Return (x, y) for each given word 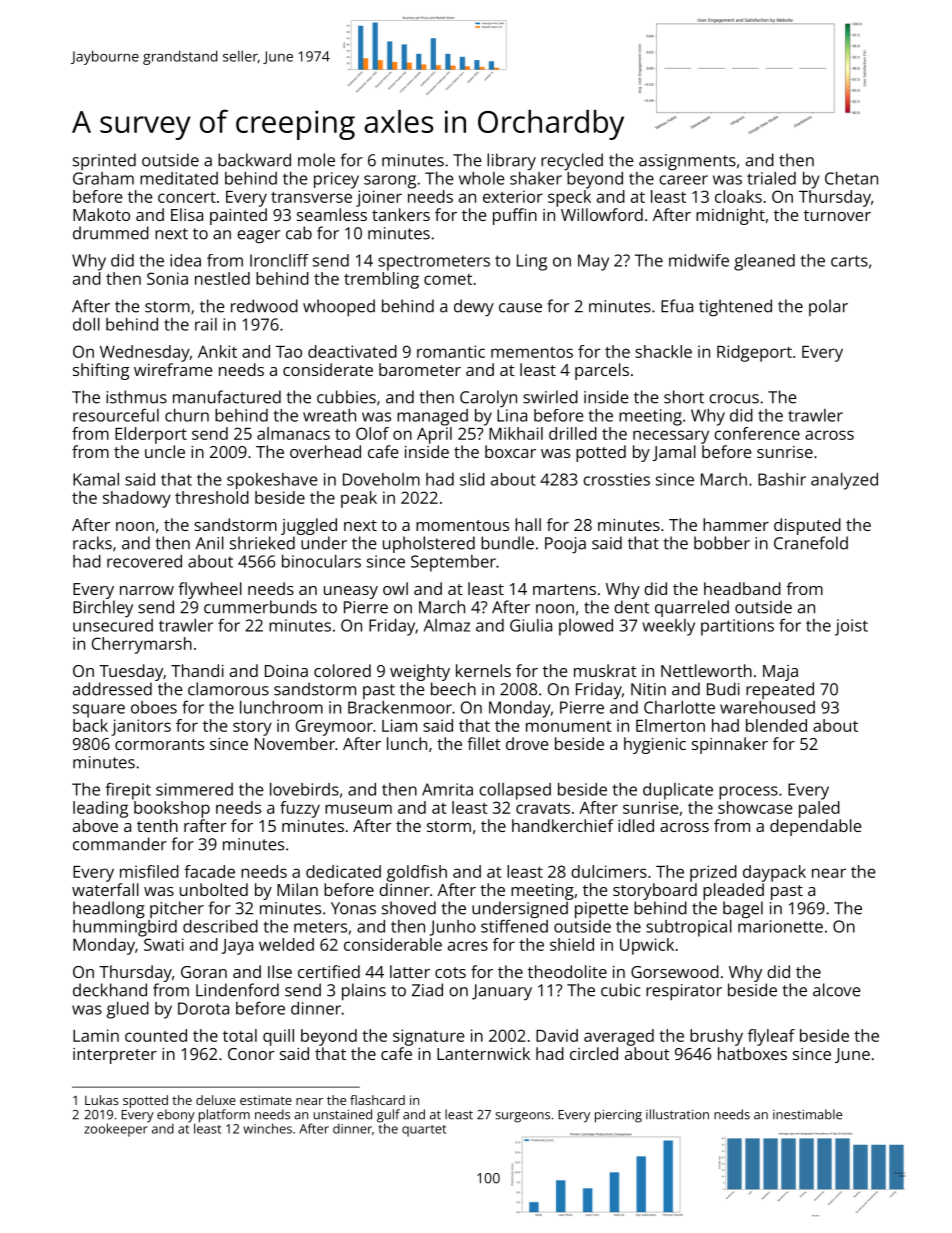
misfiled (149, 871)
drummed (111, 233)
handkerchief (563, 825)
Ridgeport (754, 353)
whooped (339, 308)
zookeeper (116, 1130)
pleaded (733, 891)
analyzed (844, 481)
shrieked (262, 543)
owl (395, 588)
